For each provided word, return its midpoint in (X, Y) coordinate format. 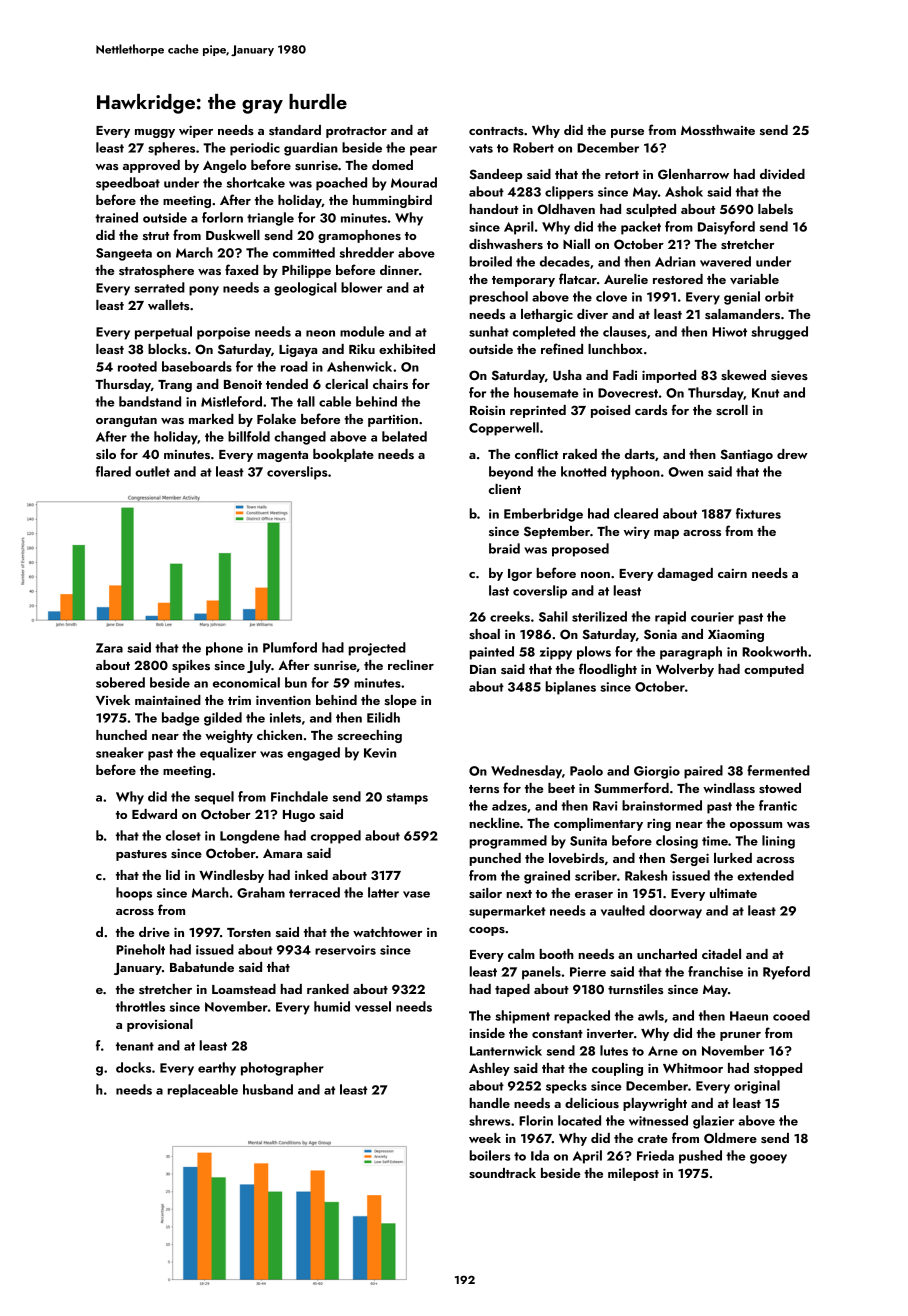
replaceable (203, 1091)
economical (246, 682)
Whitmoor (693, 1068)
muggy (155, 133)
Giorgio (657, 772)
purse (627, 133)
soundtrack (502, 1173)
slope (401, 701)
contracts (496, 131)
